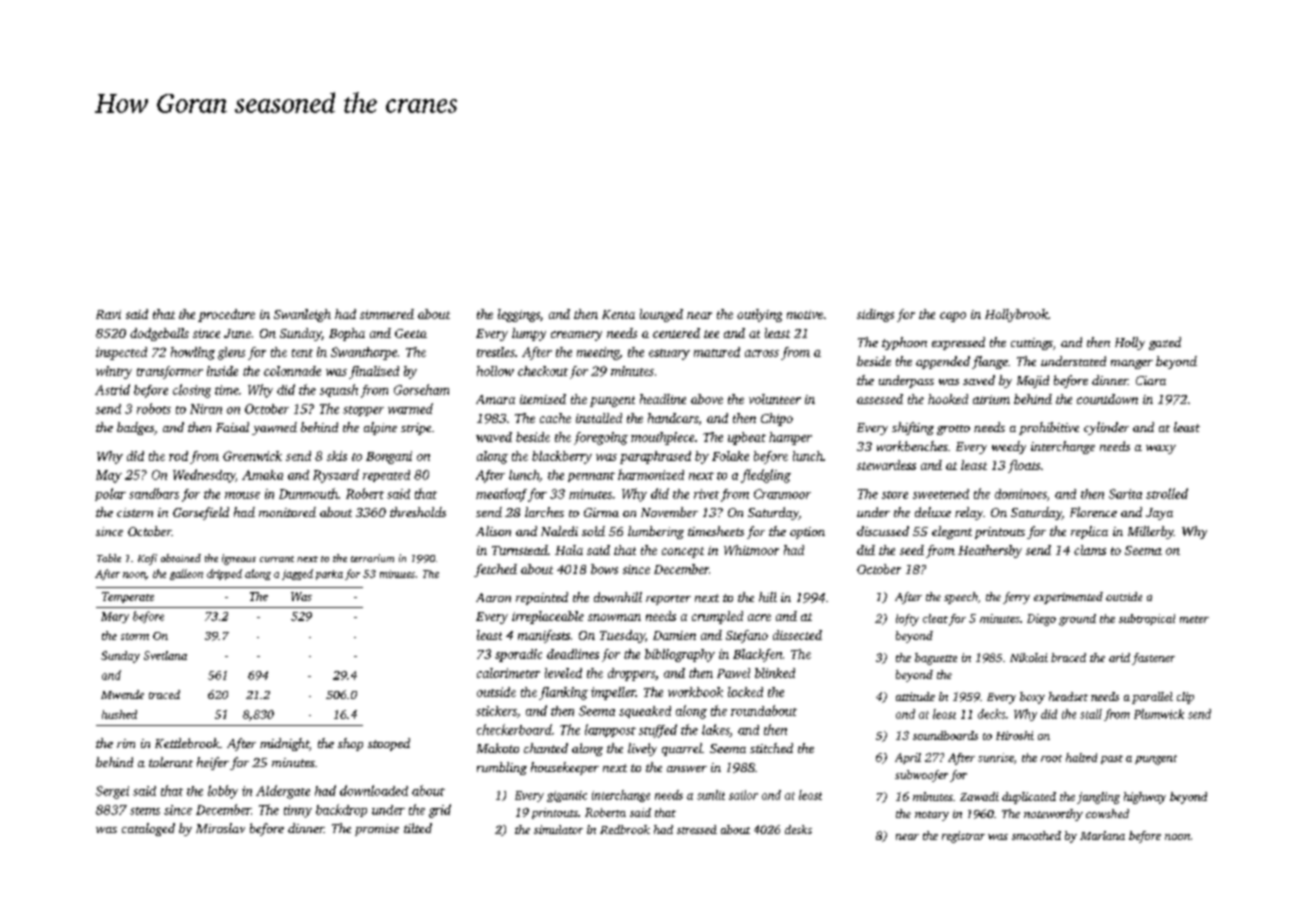 The width and height of the screenshot is (1308, 924). I want to click on Kenta, so click(618, 314).
